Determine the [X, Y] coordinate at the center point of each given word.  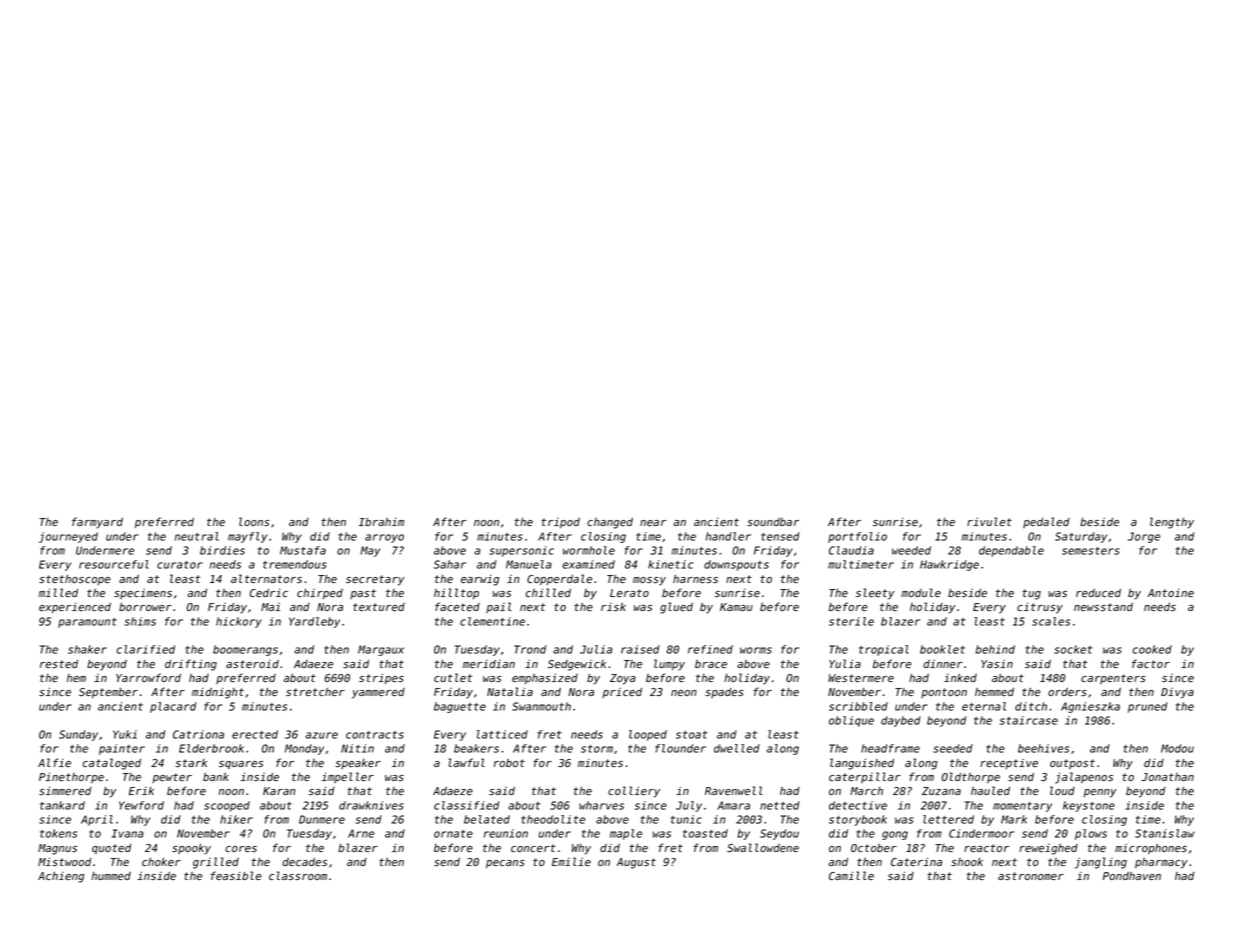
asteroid [252, 664]
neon [684, 693]
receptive [1009, 764]
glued [676, 608]
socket [1073, 649]
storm [597, 749]
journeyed [68, 537]
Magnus [57, 849]
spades [724, 693]
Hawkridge [949, 565]
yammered [378, 693]
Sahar [450, 564]
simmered [65, 790]
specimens [143, 593]
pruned [1147, 707]
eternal [984, 706]
